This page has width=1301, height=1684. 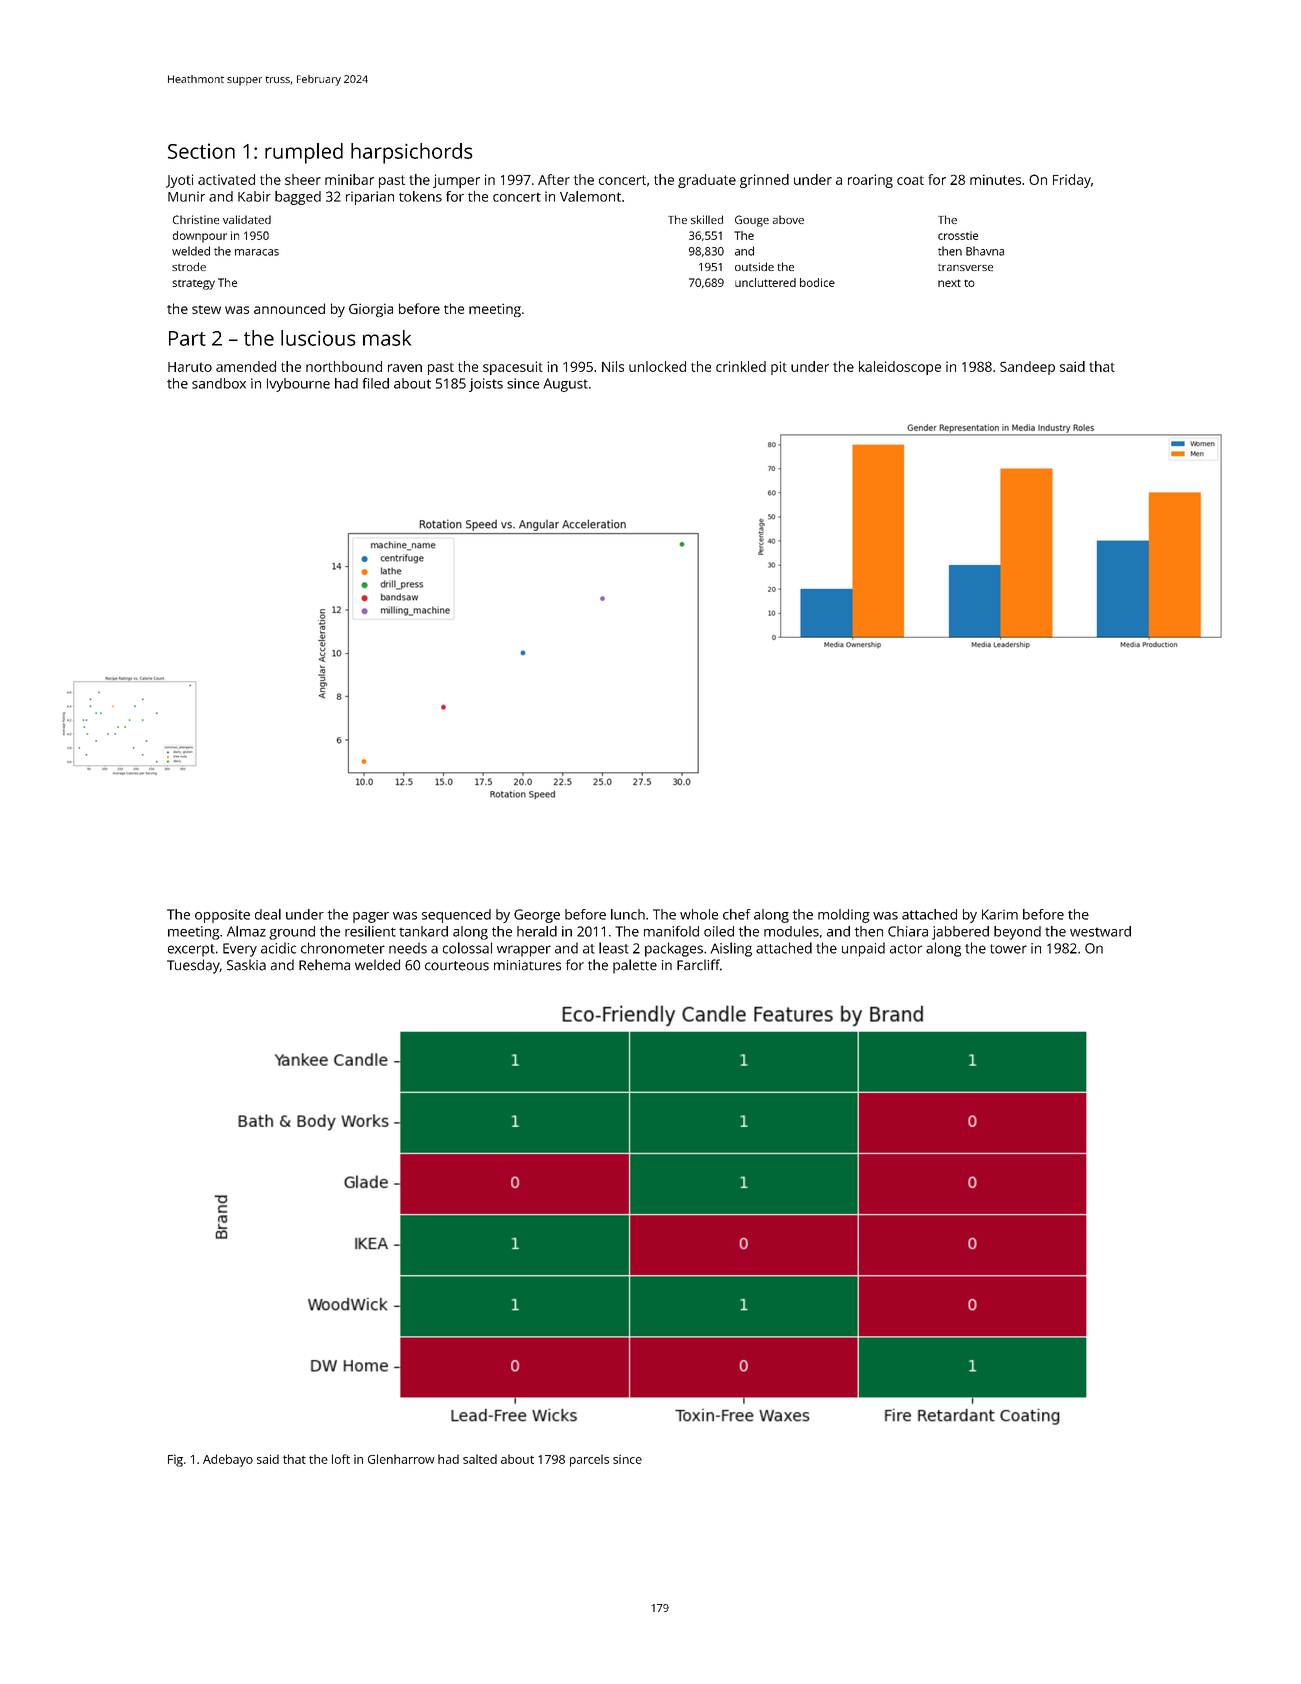 What do you see at coordinates (324, 965) in the page?
I see `Rehema` at bounding box center [324, 965].
